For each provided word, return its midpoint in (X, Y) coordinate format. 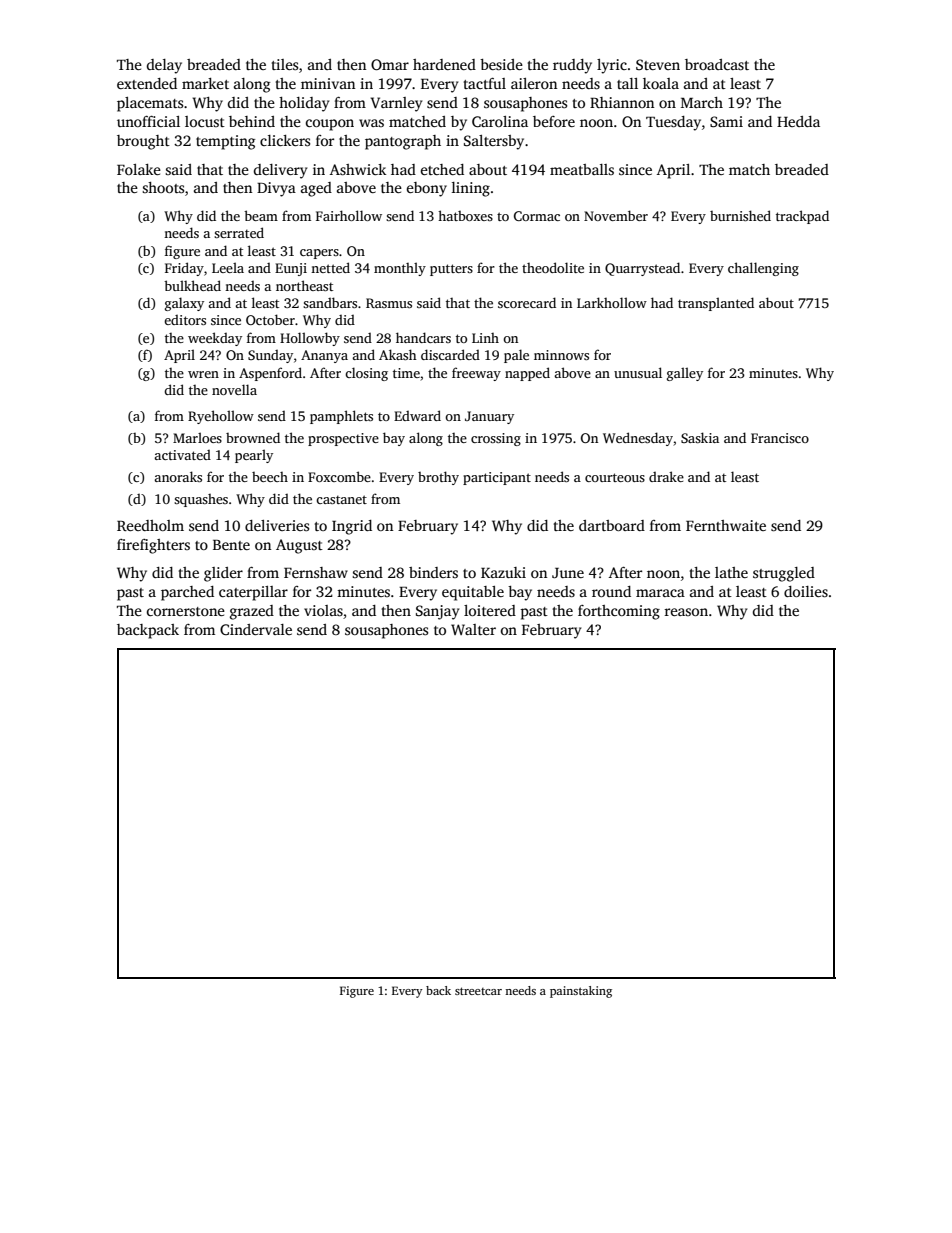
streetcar (478, 991)
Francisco (780, 438)
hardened (444, 64)
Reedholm (150, 525)
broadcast (717, 64)
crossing (496, 439)
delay (164, 66)
